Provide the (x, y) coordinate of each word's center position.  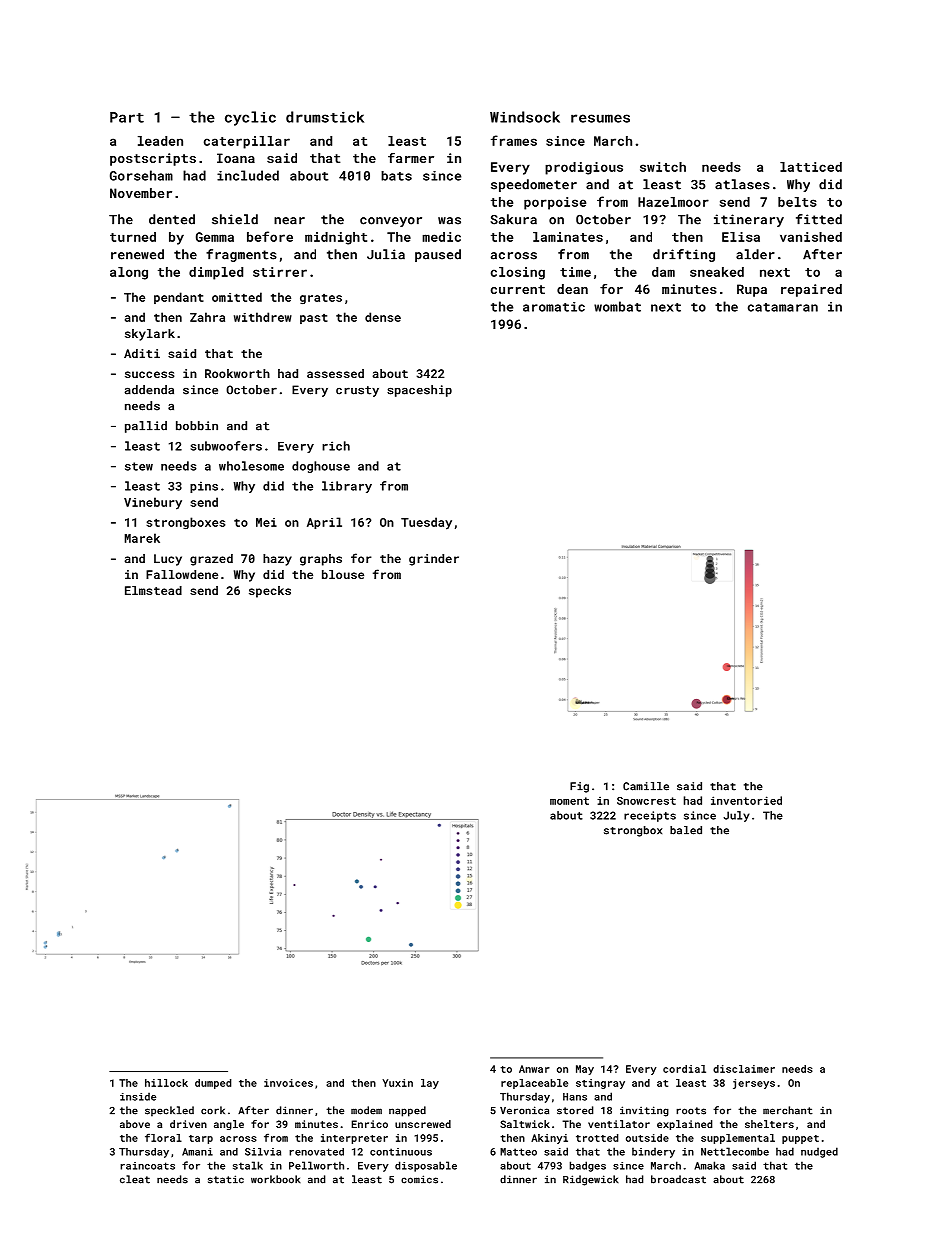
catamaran (783, 307)
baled (686, 830)
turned (133, 237)
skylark (150, 335)
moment (569, 801)
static (226, 1179)
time (575, 272)
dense (383, 317)
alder (755, 254)
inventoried (746, 800)
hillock (166, 1083)
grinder (434, 560)
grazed (211, 560)
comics (419, 1179)
